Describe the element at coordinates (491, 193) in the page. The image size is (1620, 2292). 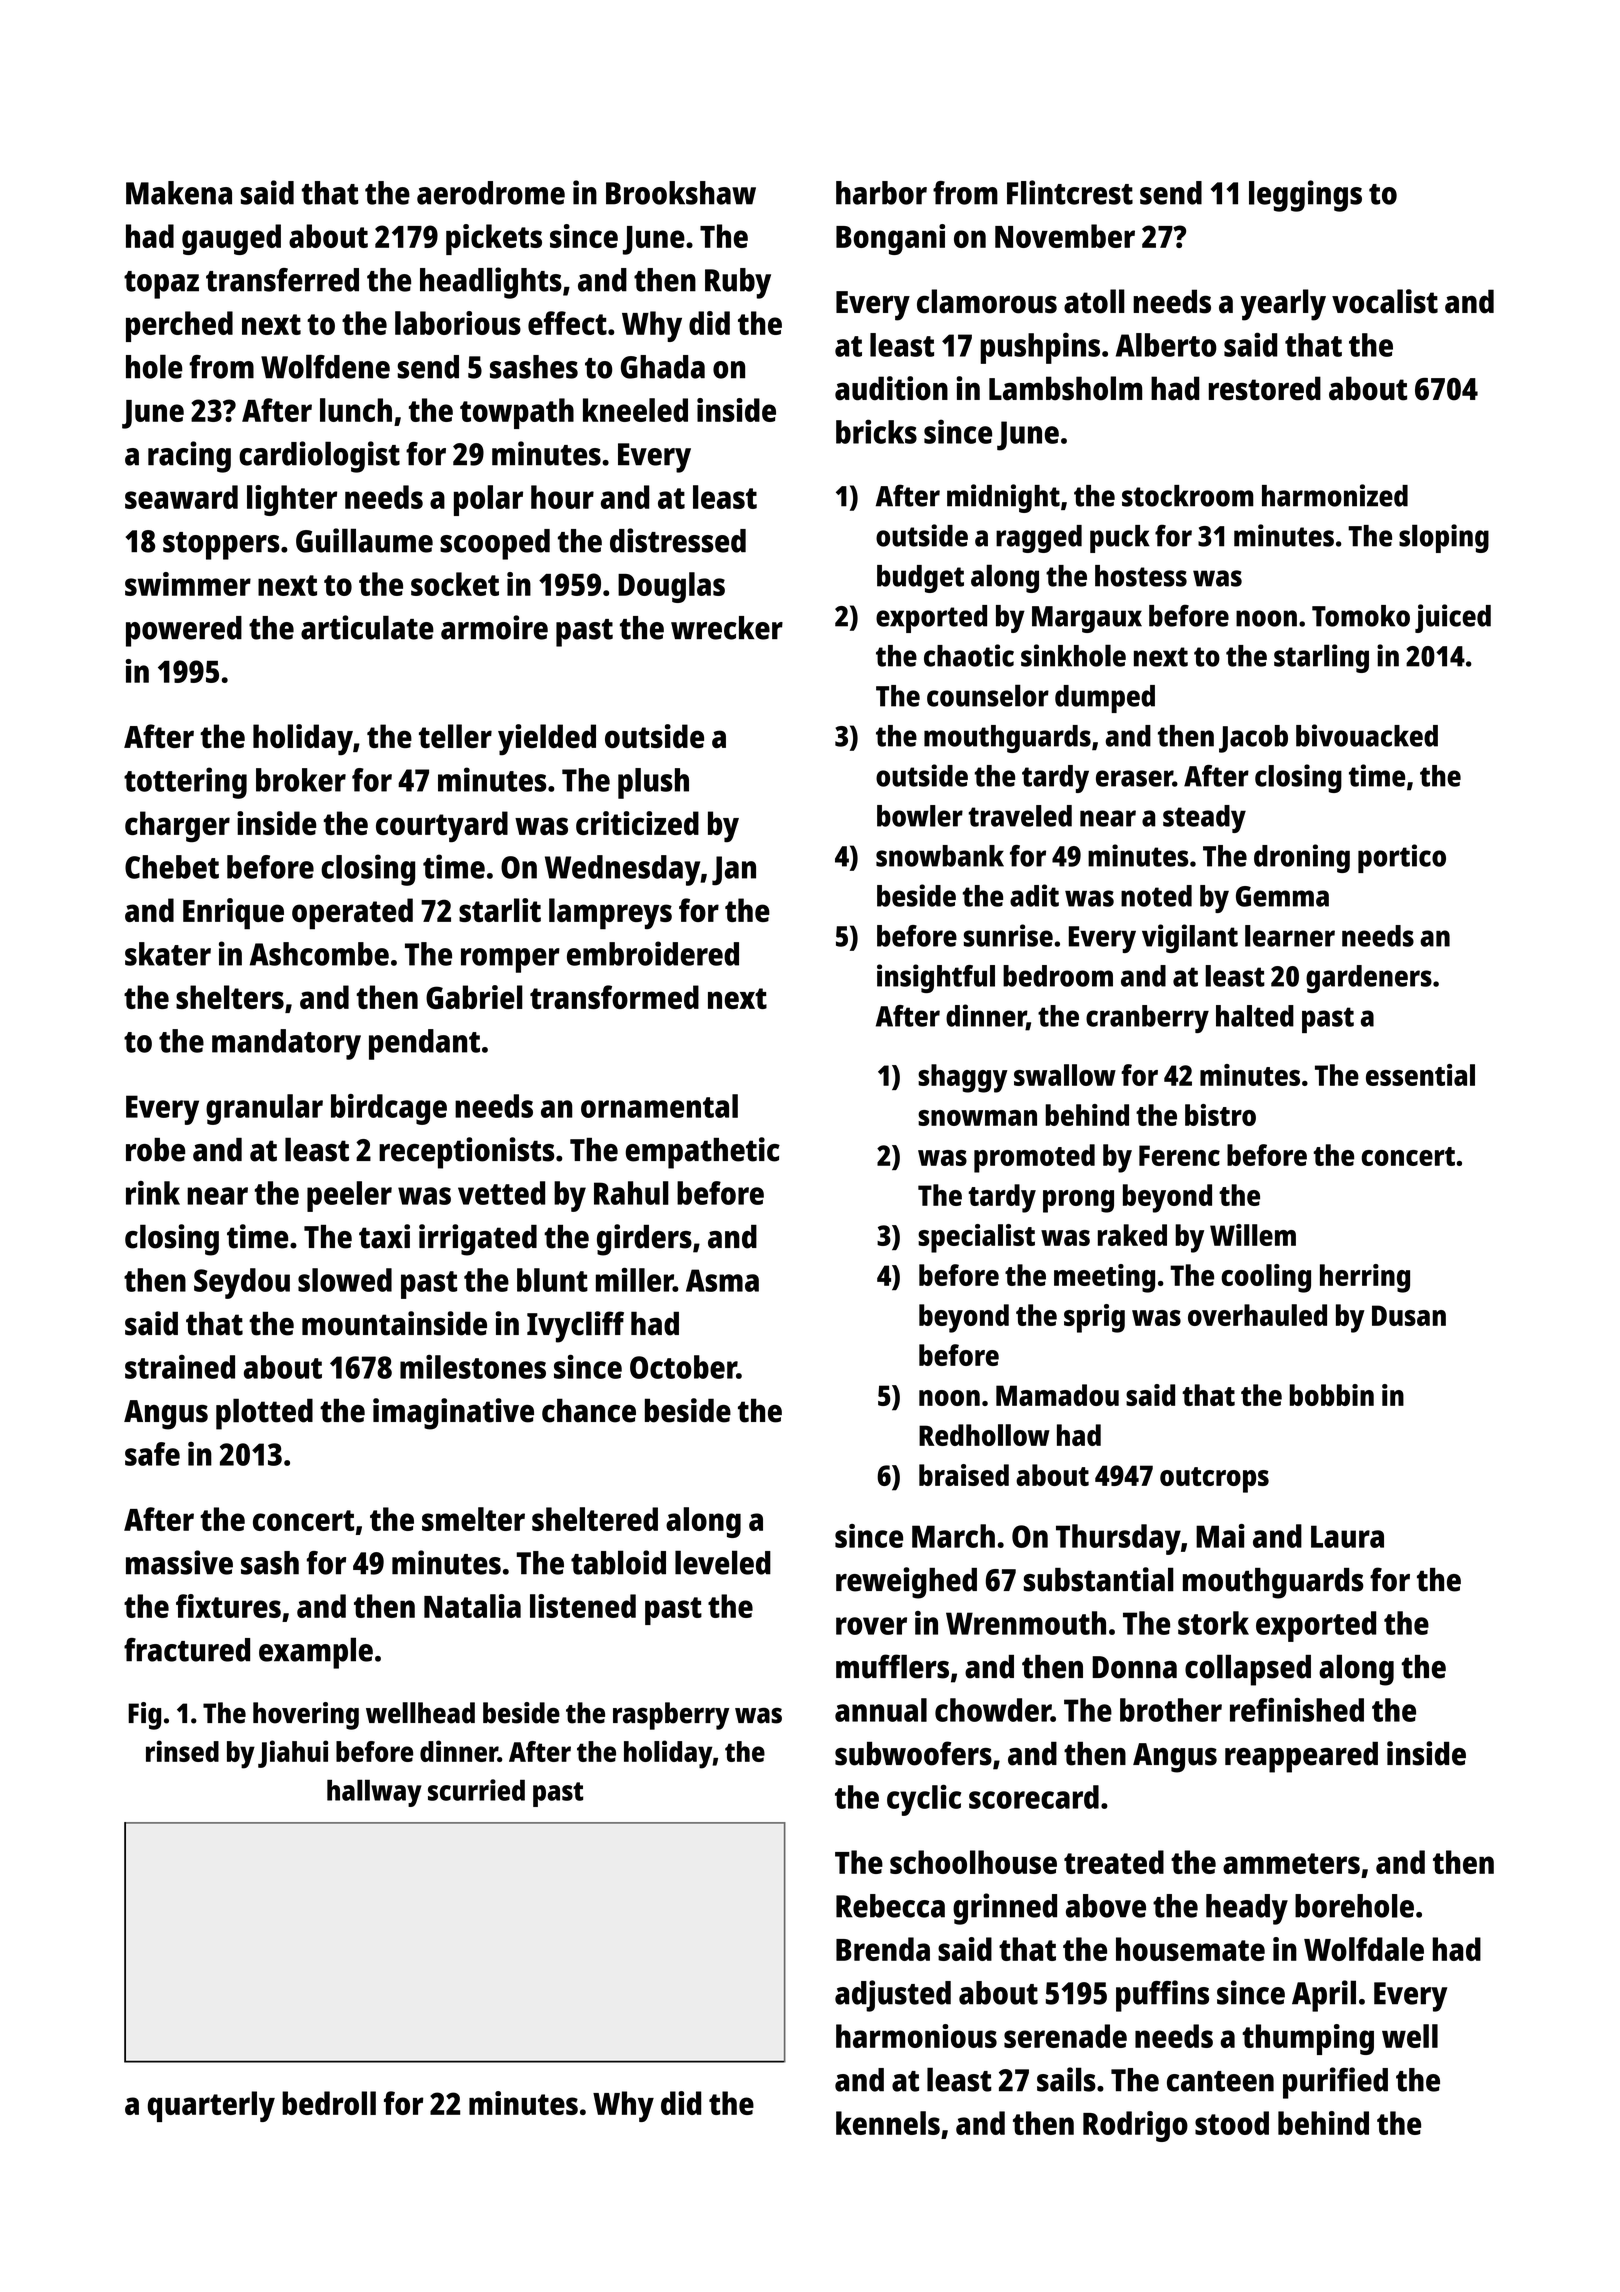
I see `aerodrome` at that location.
